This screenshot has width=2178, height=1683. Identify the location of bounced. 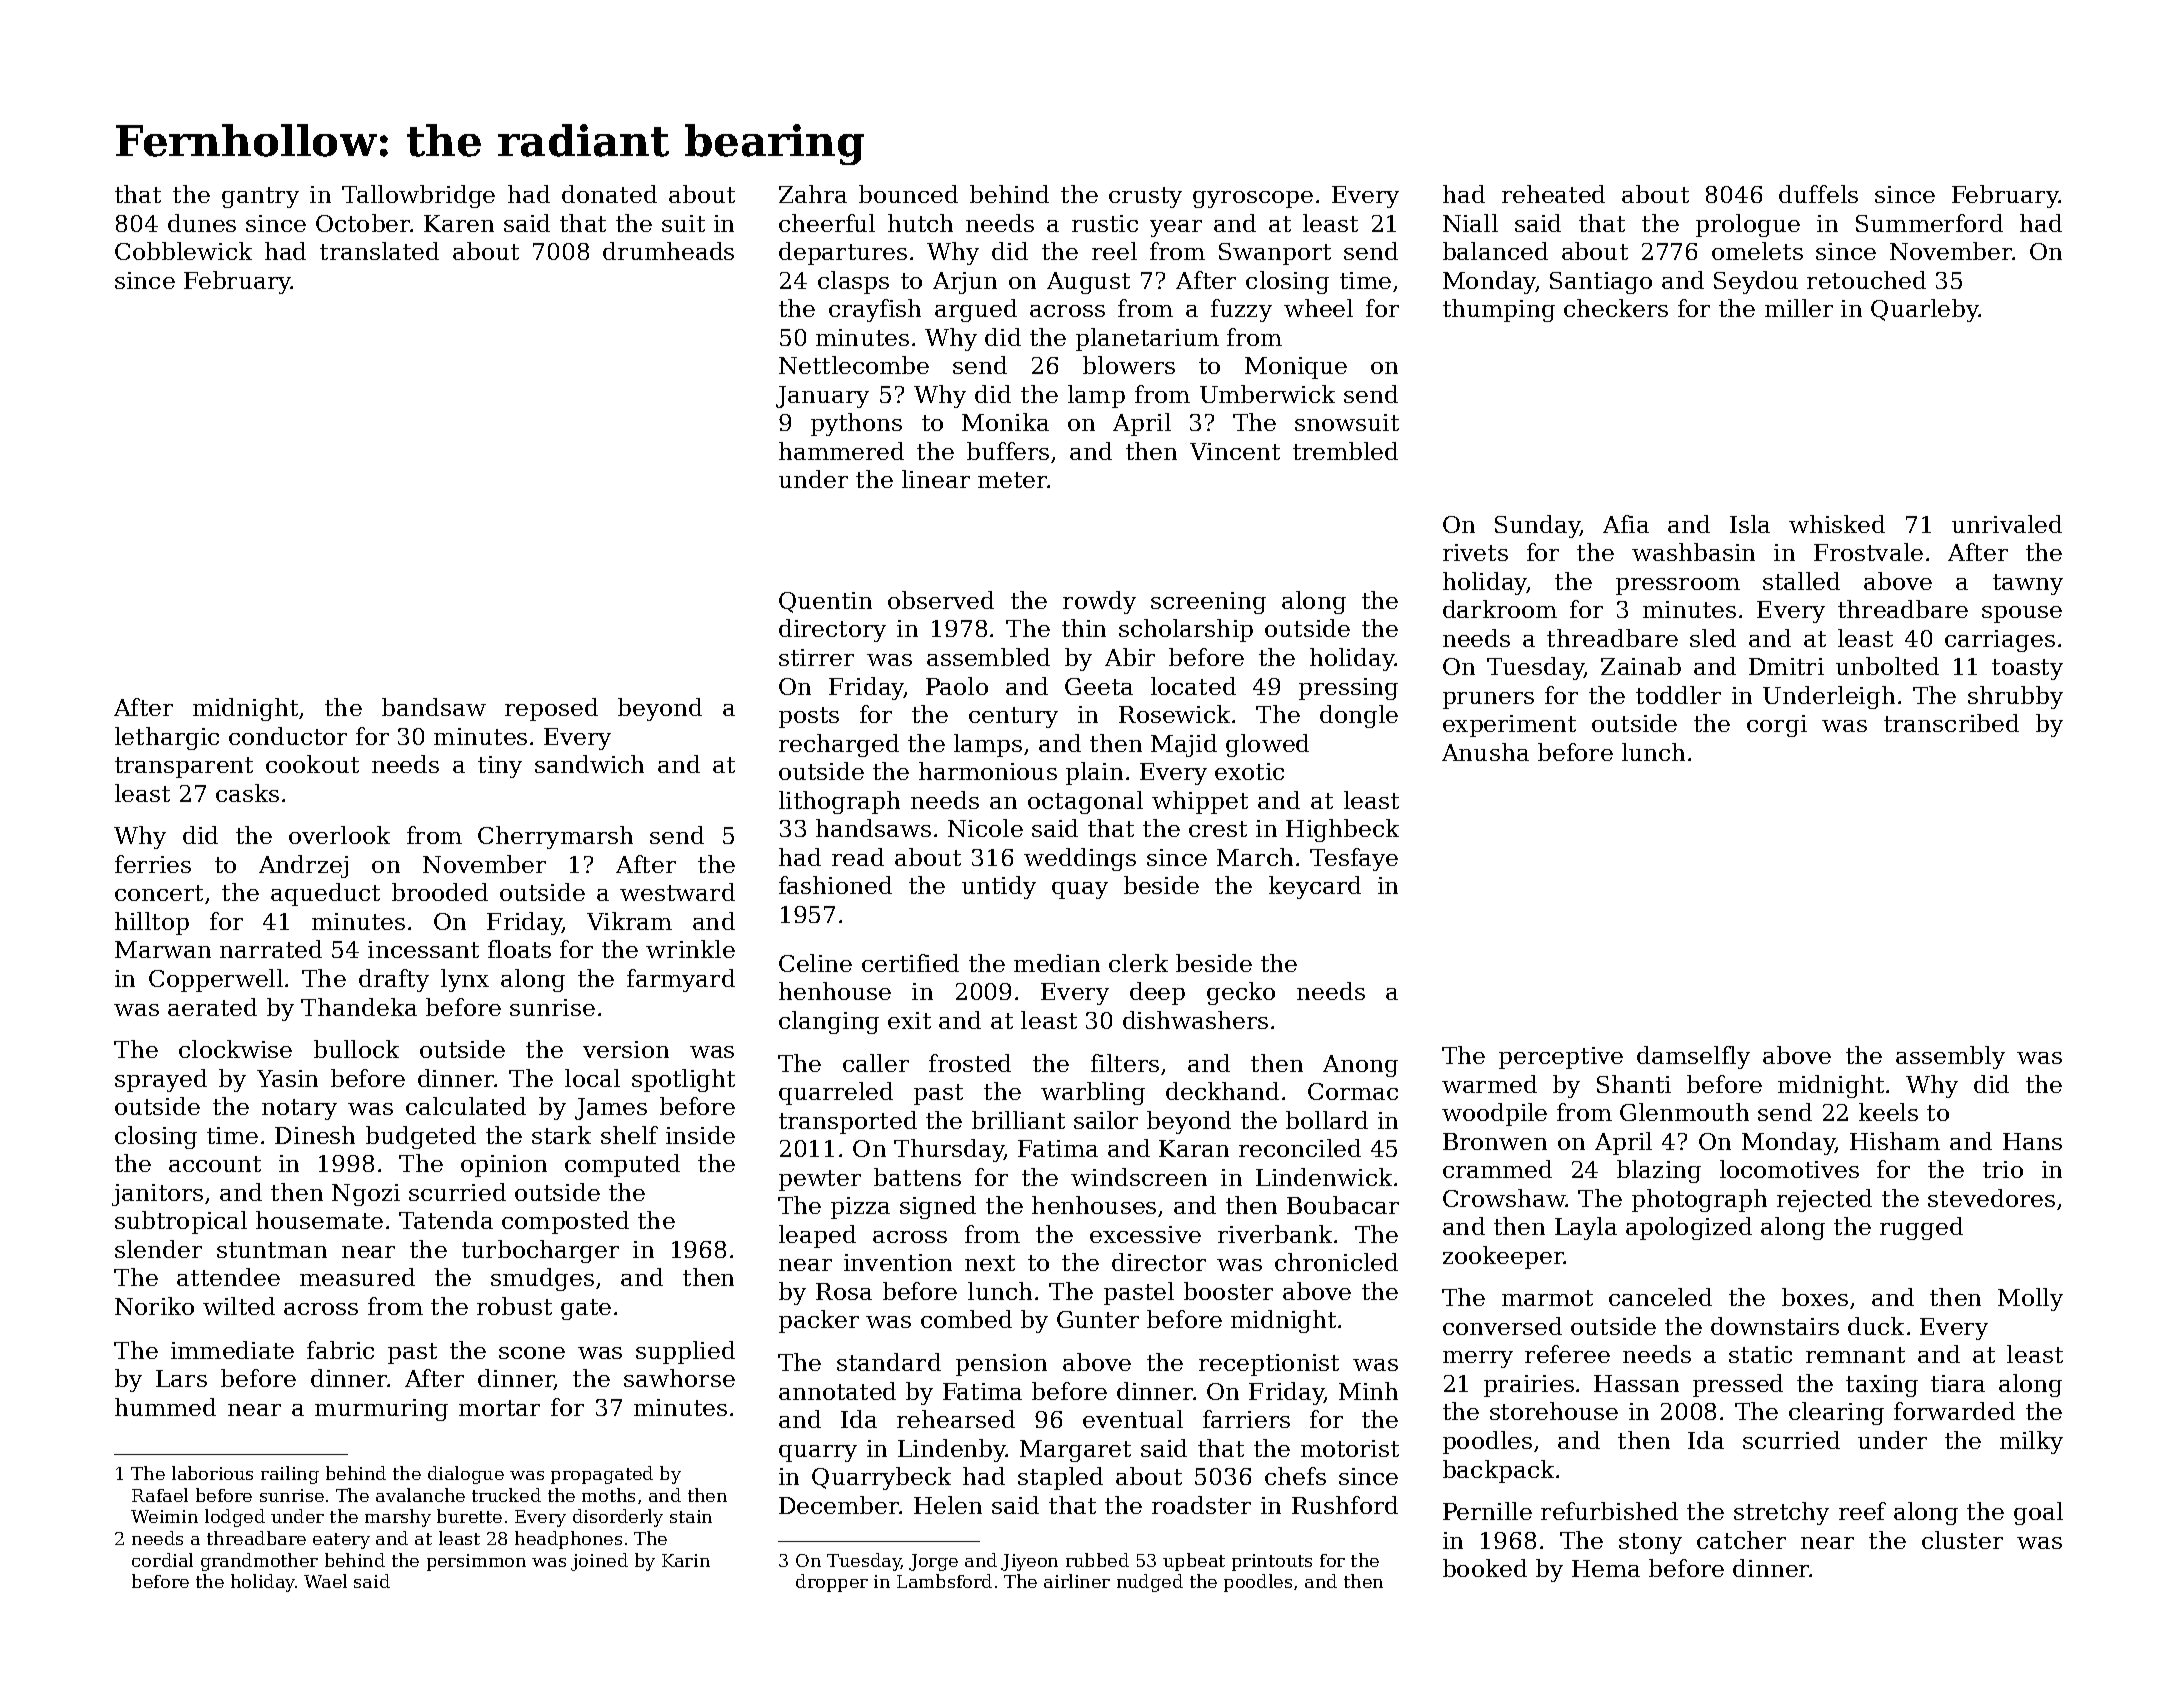
(908, 194).
